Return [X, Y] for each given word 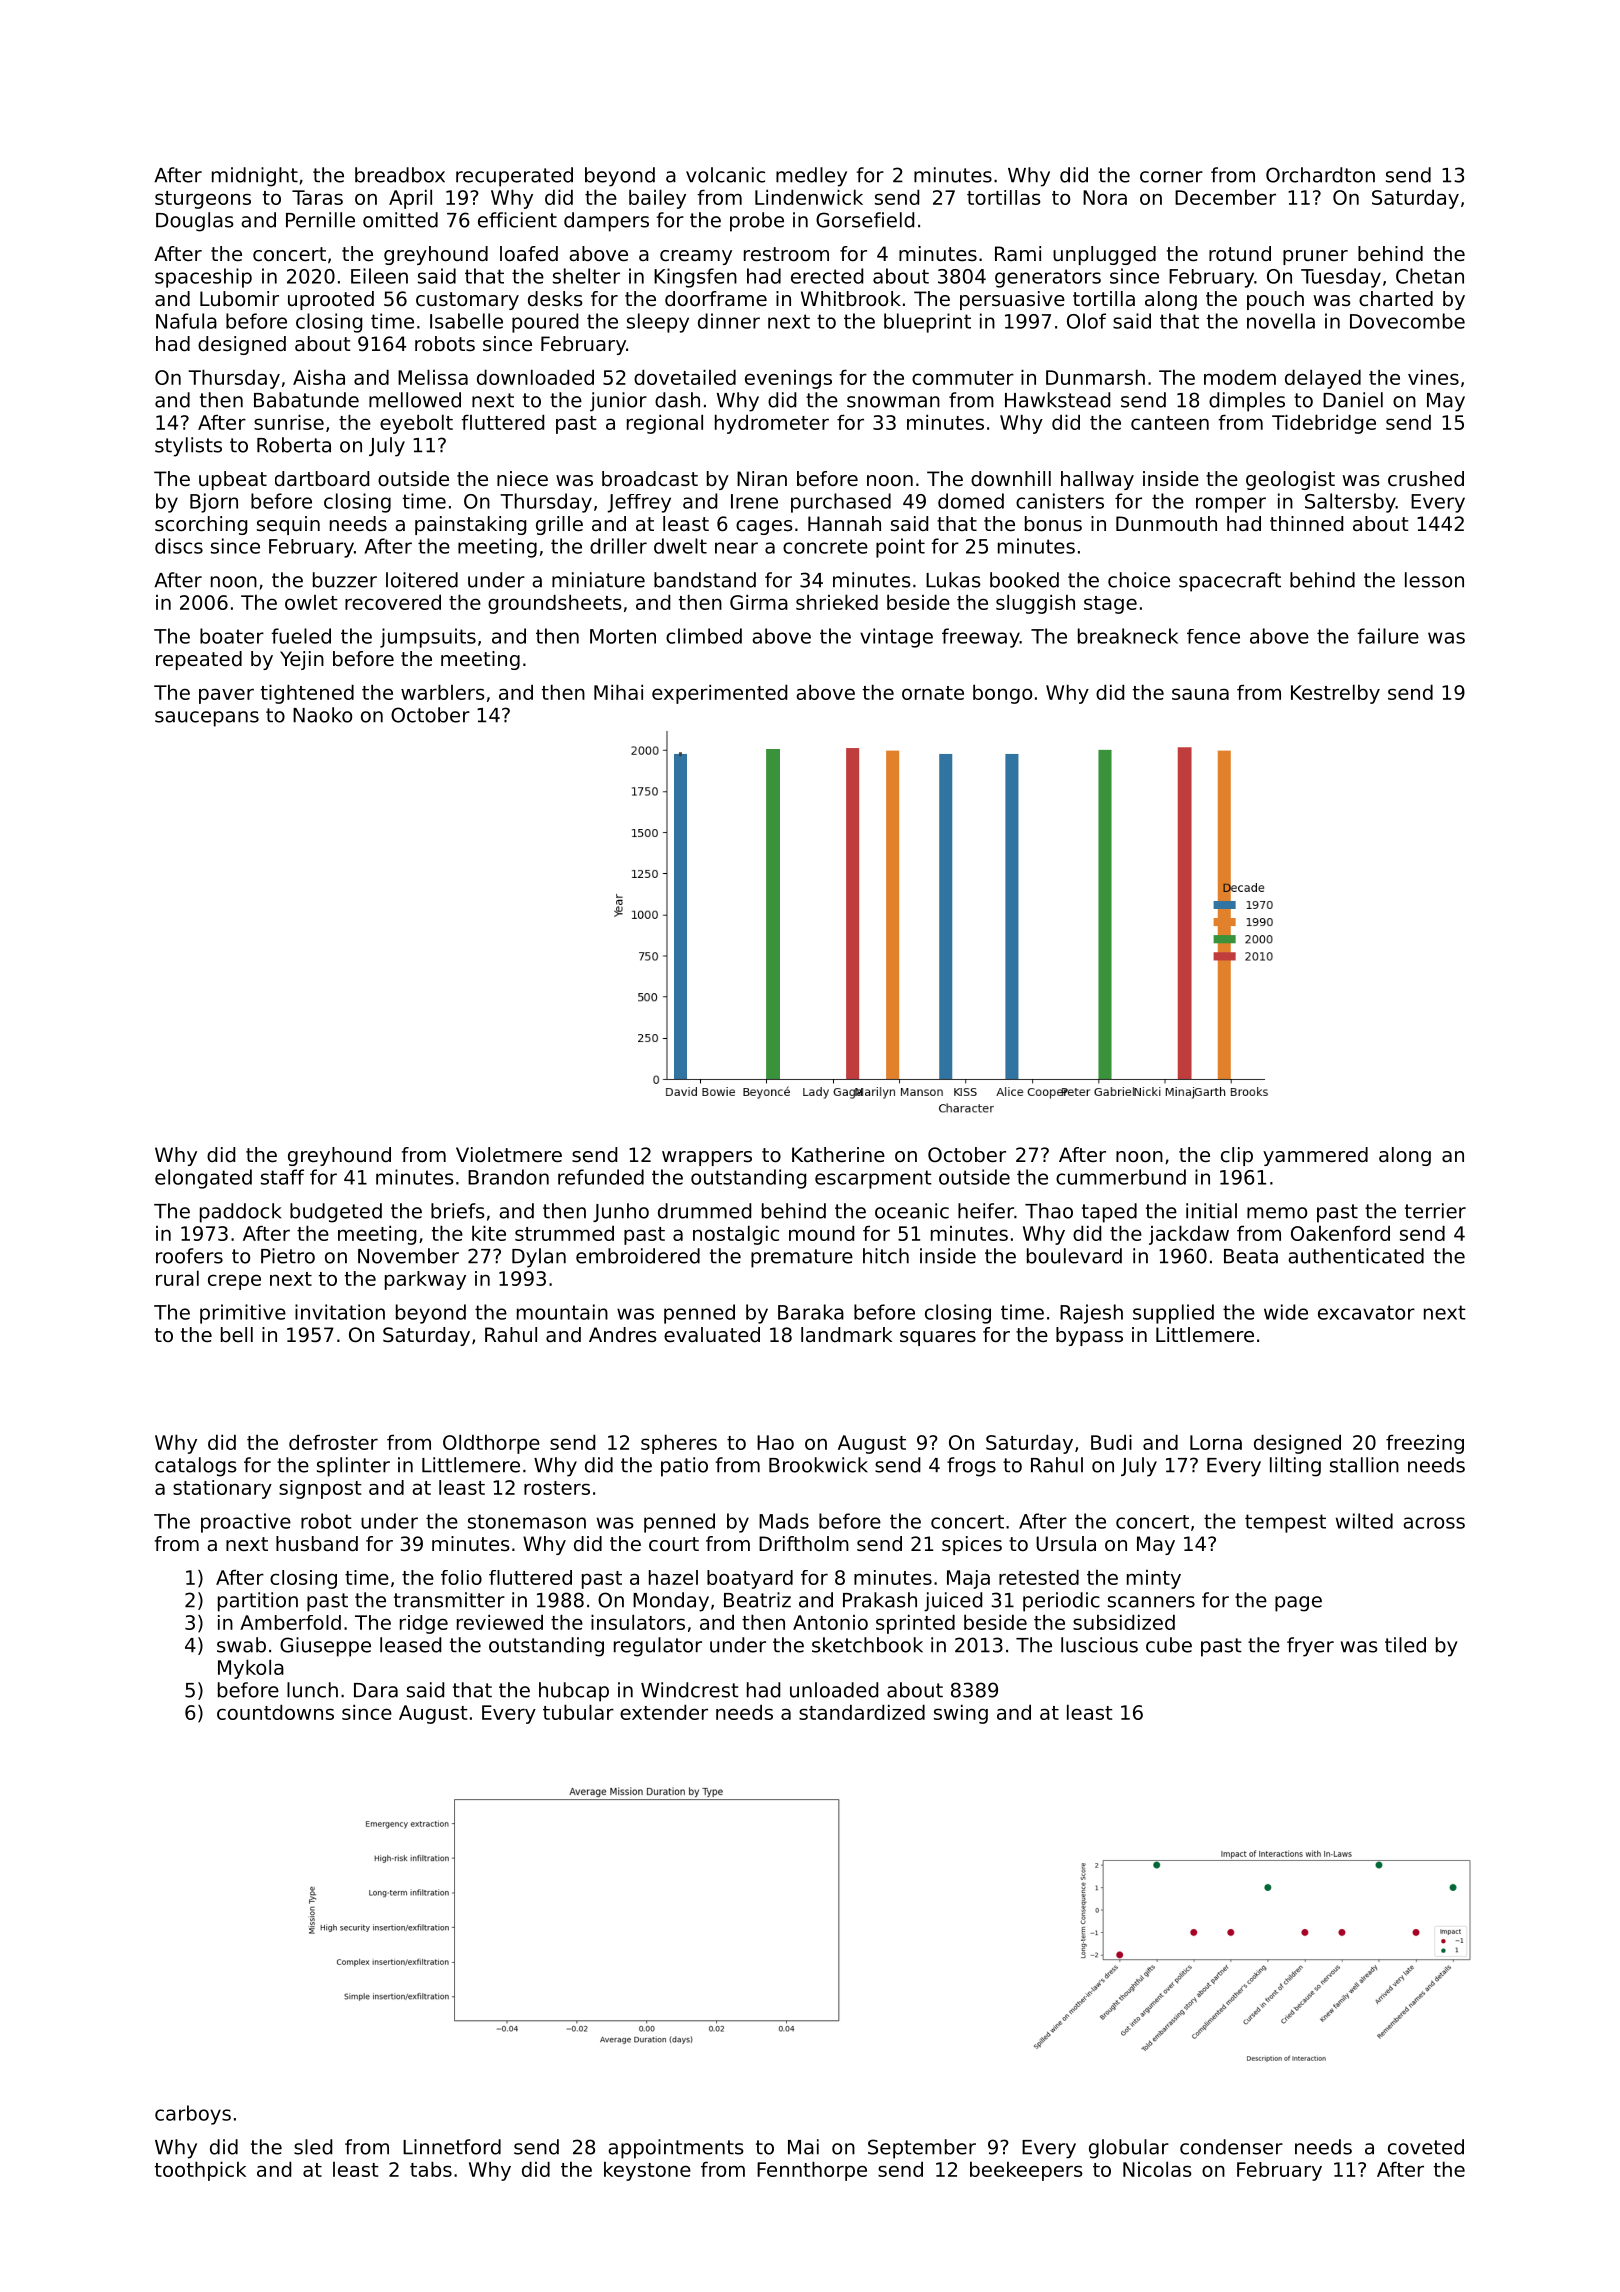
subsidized [1124, 1622]
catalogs [196, 1467]
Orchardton [1320, 175]
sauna [1200, 694]
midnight [255, 177]
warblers [443, 692]
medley [811, 177]
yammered [1315, 1156]
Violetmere [509, 1155]
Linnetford [452, 2147]
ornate [933, 693]
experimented [719, 694]
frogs [971, 1467]
